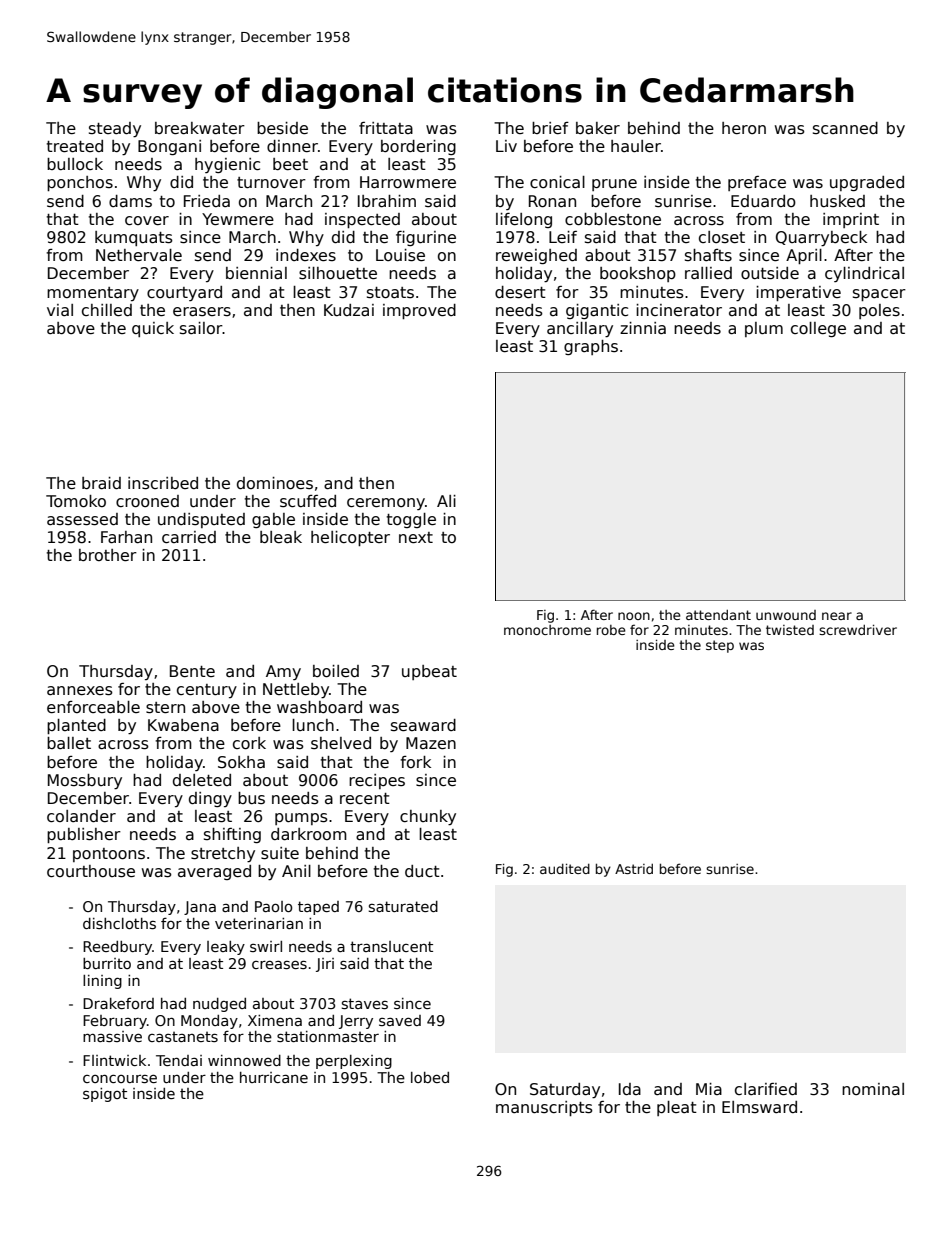 The height and width of the page is (1233, 952). What do you see at coordinates (429, 672) in the page?
I see `upbeat` at bounding box center [429, 672].
